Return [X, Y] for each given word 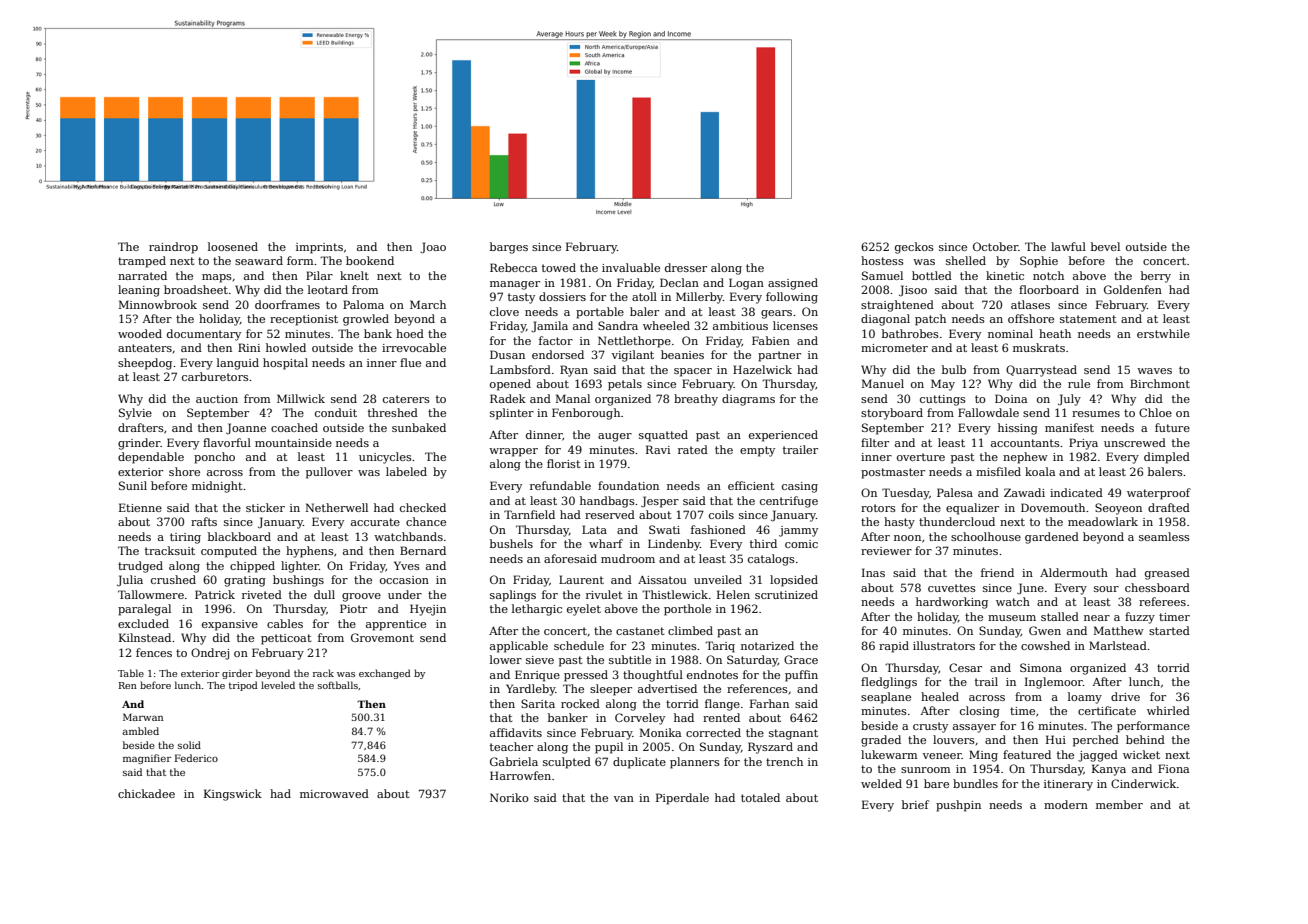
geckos [914, 248]
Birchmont [1160, 383]
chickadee [146, 793]
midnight [217, 487]
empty [757, 451]
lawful [1068, 246]
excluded [143, 623]
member [1119, 804]
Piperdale [682, 799]
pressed [586, 676]
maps [217, 278]
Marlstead [1118, 645]
